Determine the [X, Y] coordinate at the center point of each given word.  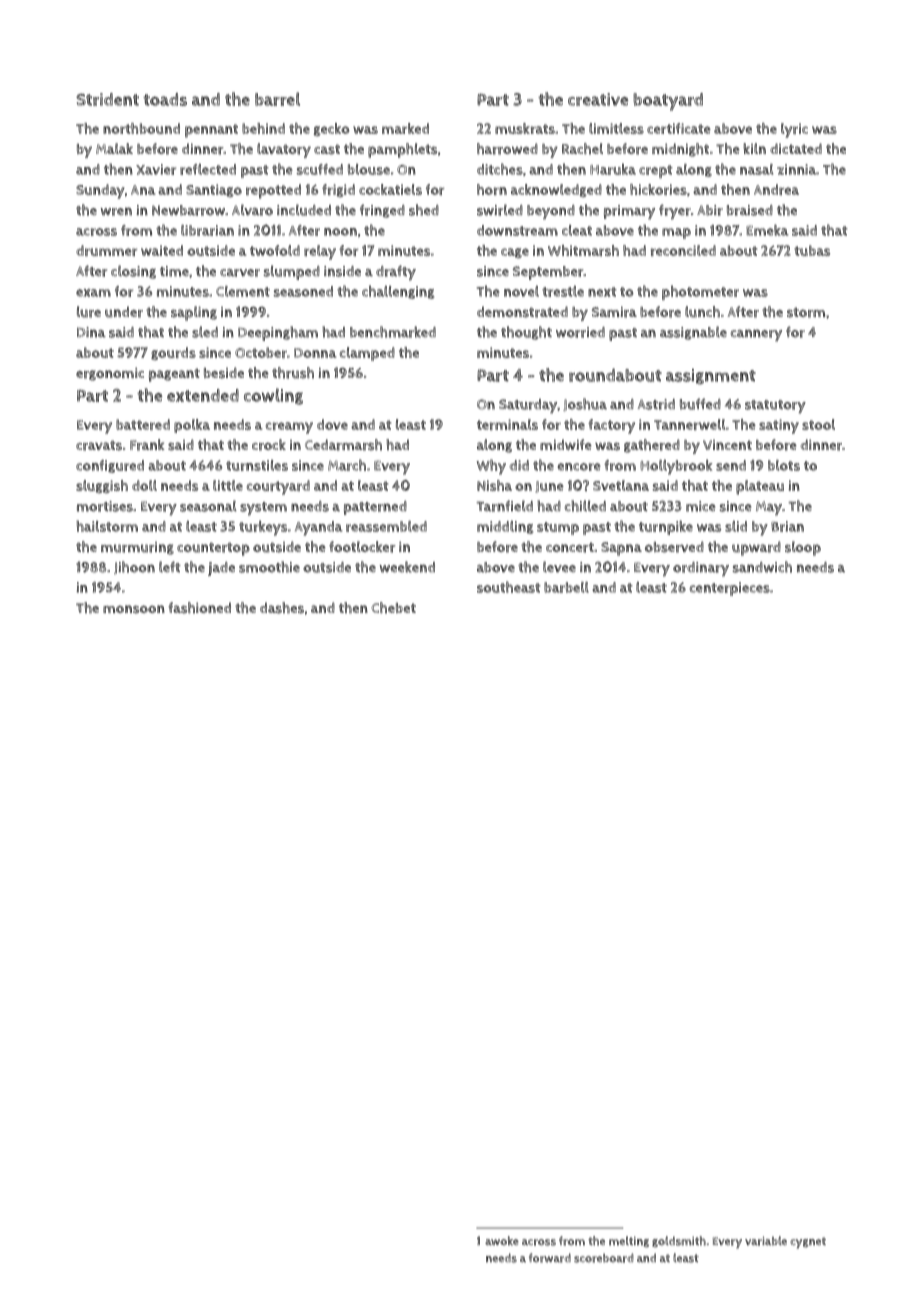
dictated [796, 148]
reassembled [386, 526]
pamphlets [402, 150]
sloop [803, 548]
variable [766, 1241]
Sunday [100, 191]
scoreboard [604, 1258]
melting [629, 1241]
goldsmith [679, 1241]
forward [550, 1258]
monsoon [134, 609]
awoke [502, 1241]
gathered [652, 446]
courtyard [278, 487]
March [347, 465]
